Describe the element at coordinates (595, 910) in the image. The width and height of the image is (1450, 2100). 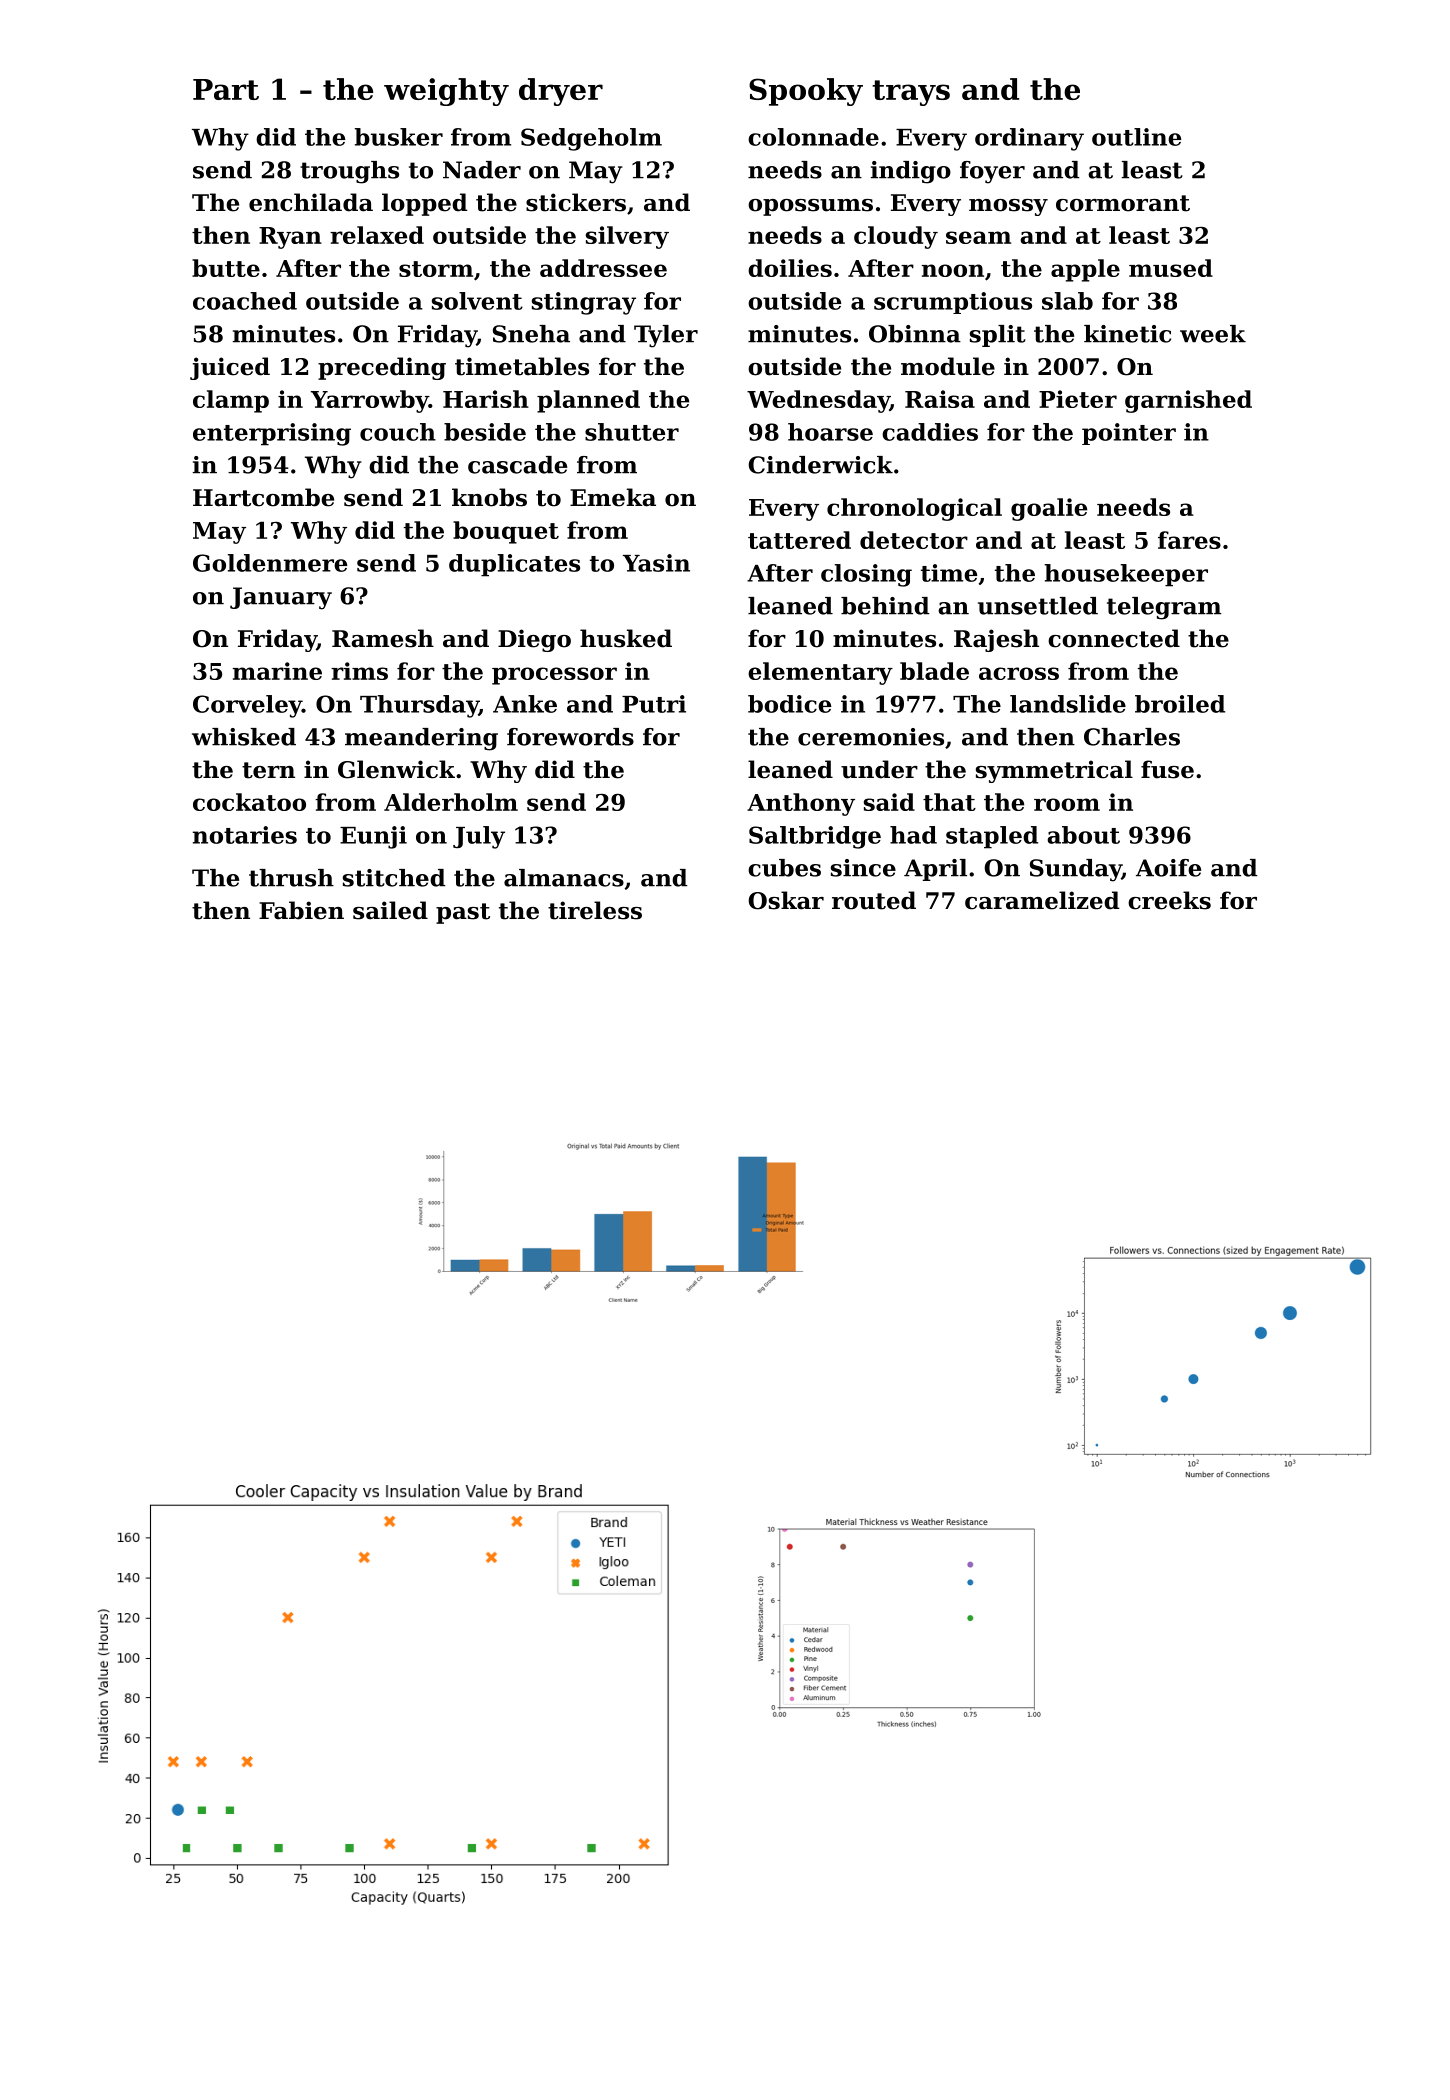
I see `tireless` at that location.
